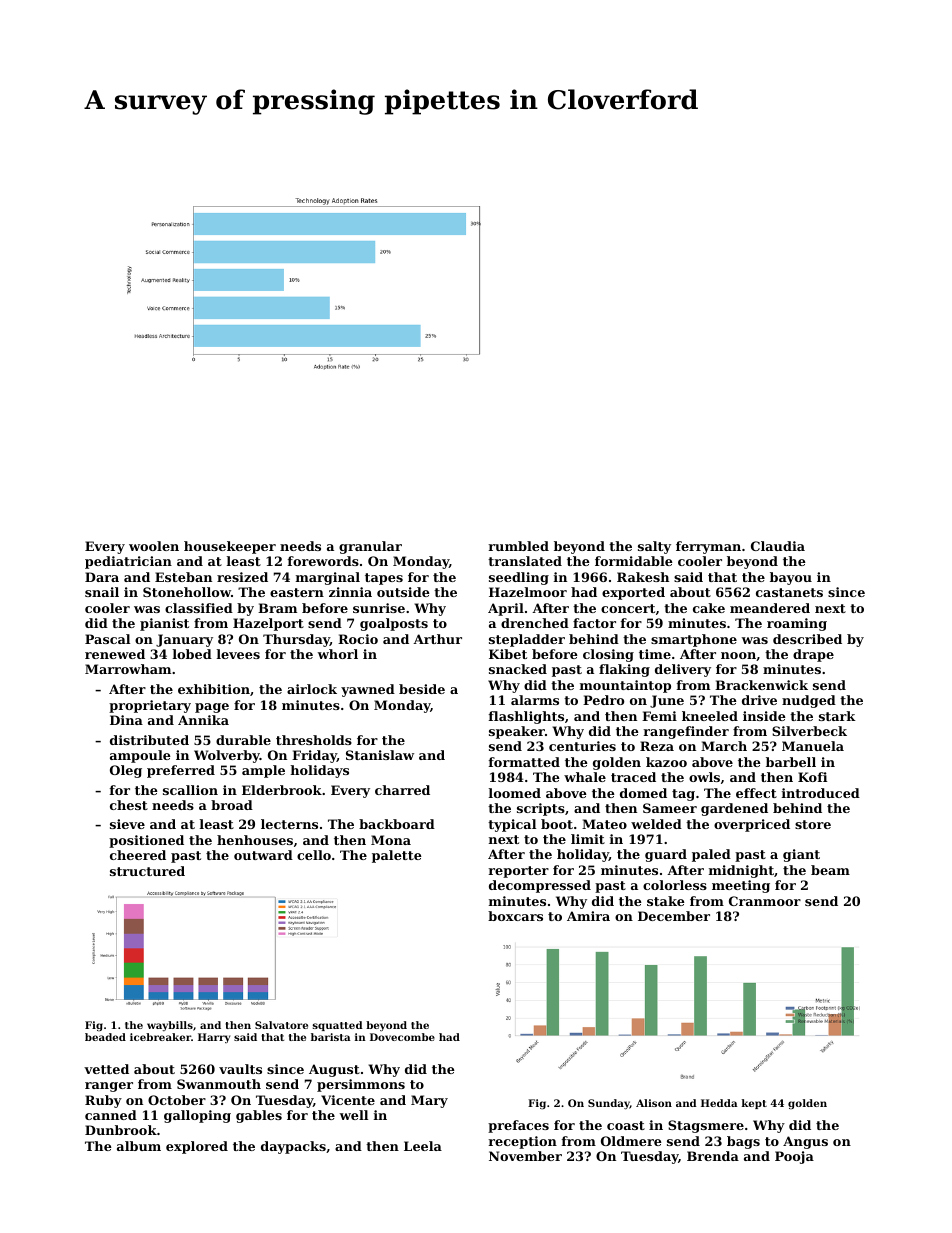  I want to click on stake, so click(666, 901).
